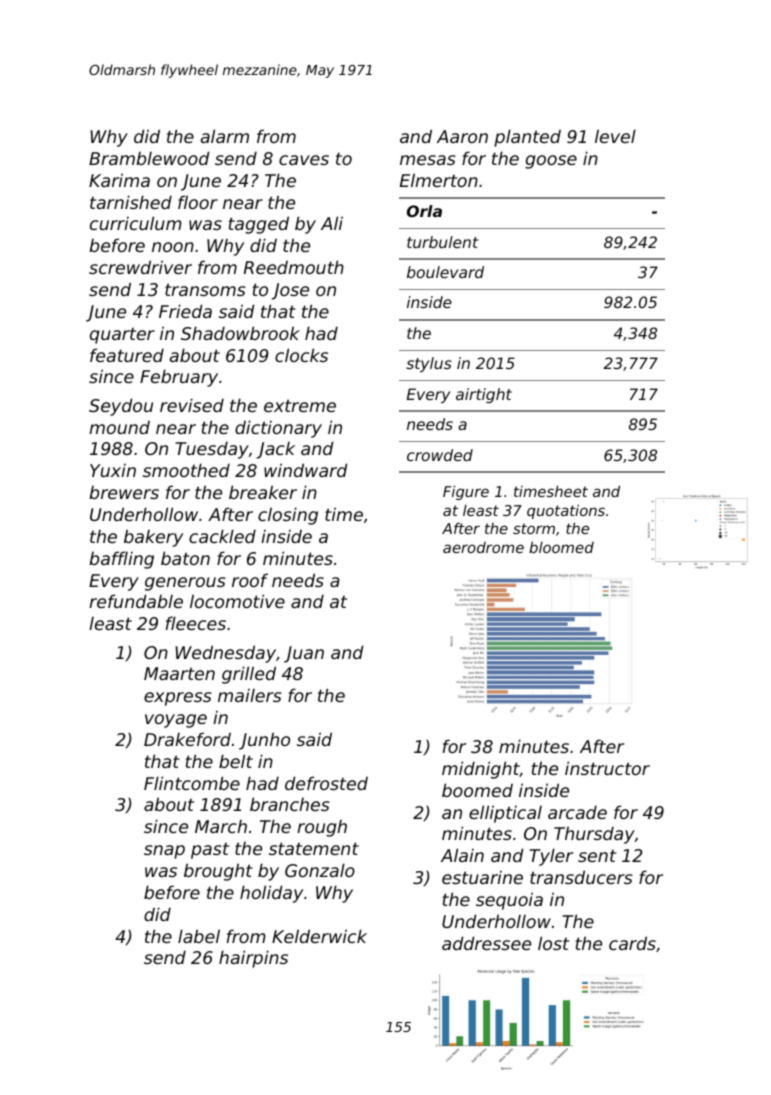  Describe the element at coordinates (462, 136) in the screenshot. I see `Aaron` at that location.
